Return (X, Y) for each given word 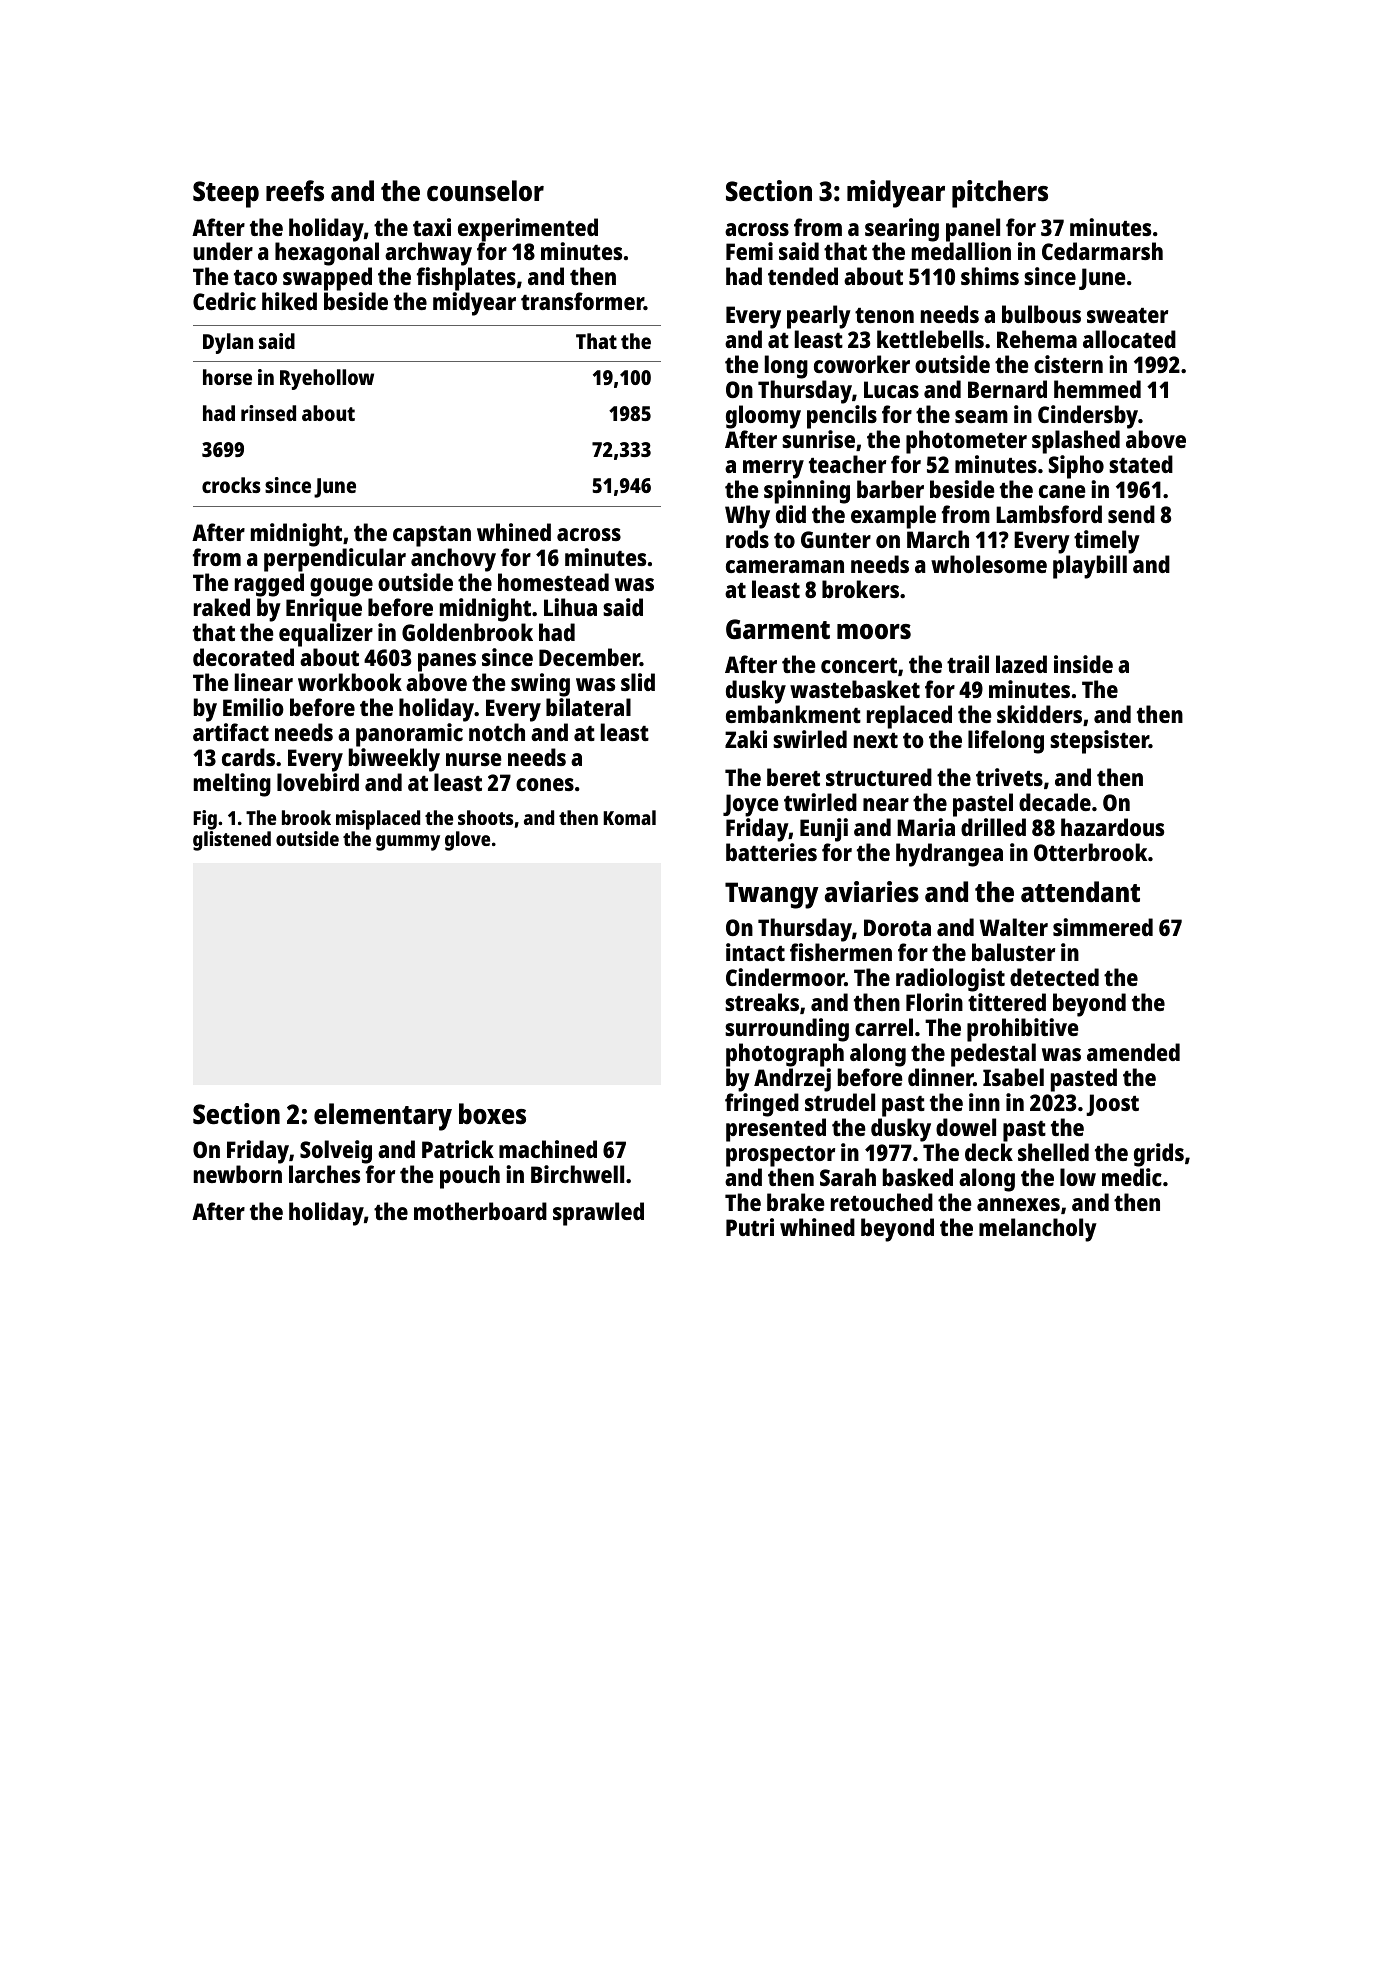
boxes (492, 1113)
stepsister (1099, 742)
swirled (810, 739)
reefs (295, 191)
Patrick (458, 1149)
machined (548, 1149)
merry (773, 469)
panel (973, 230)
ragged (269, 585)
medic (1132, 1177)
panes (447, 662)
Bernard (1007, 389)
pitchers (1000, 194)
